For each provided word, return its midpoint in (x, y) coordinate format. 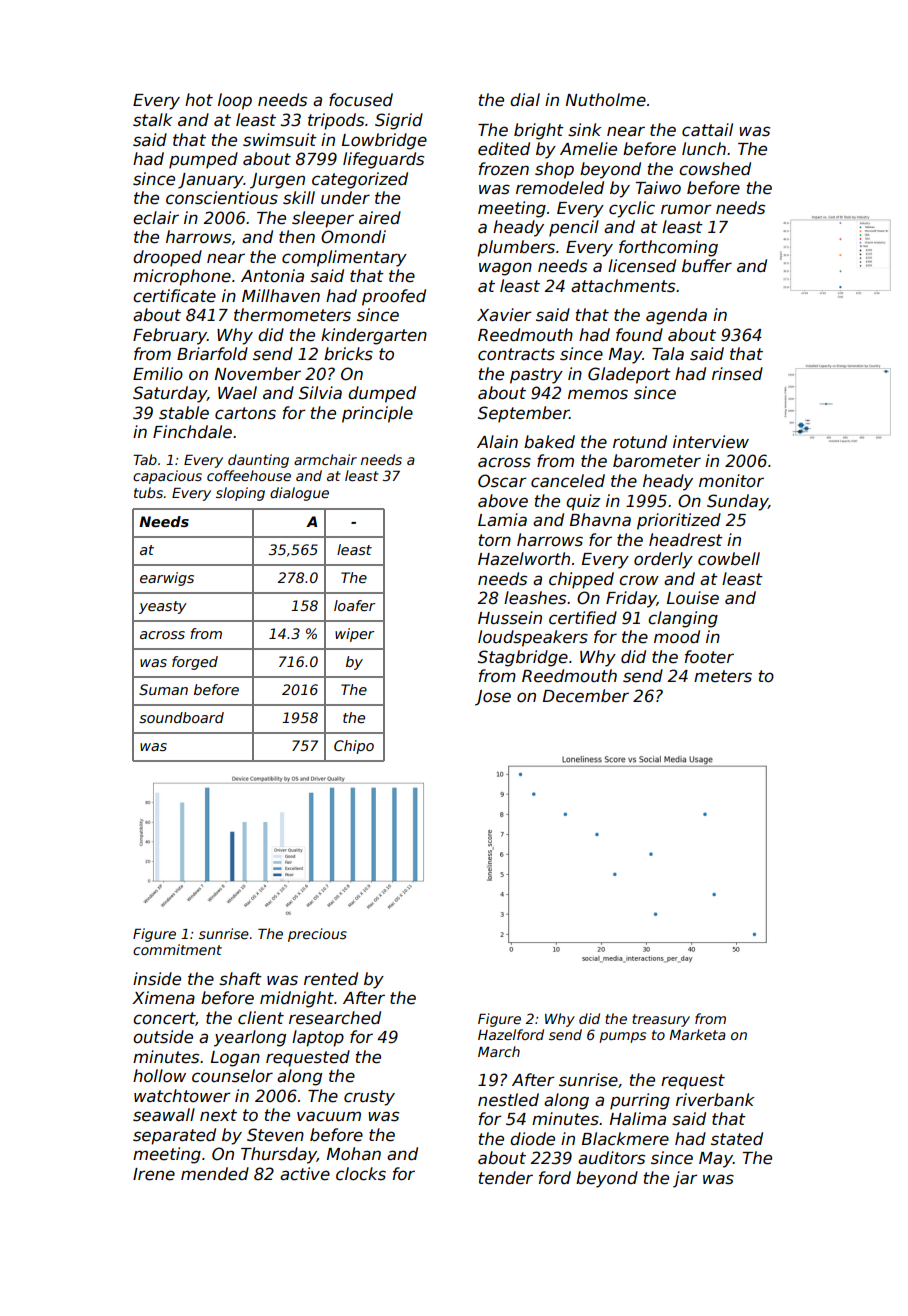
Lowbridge (384, 141)
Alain (497, 441)
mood (677, 637)
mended (215, 1174)
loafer (354, 605)
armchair (325, 459)
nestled (508, 1100)
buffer (707, 266)
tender (506, 1178)
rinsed (737, 374)
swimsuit (280, 140)
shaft (240, 979)
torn (495, 540)
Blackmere (625, 1139)
